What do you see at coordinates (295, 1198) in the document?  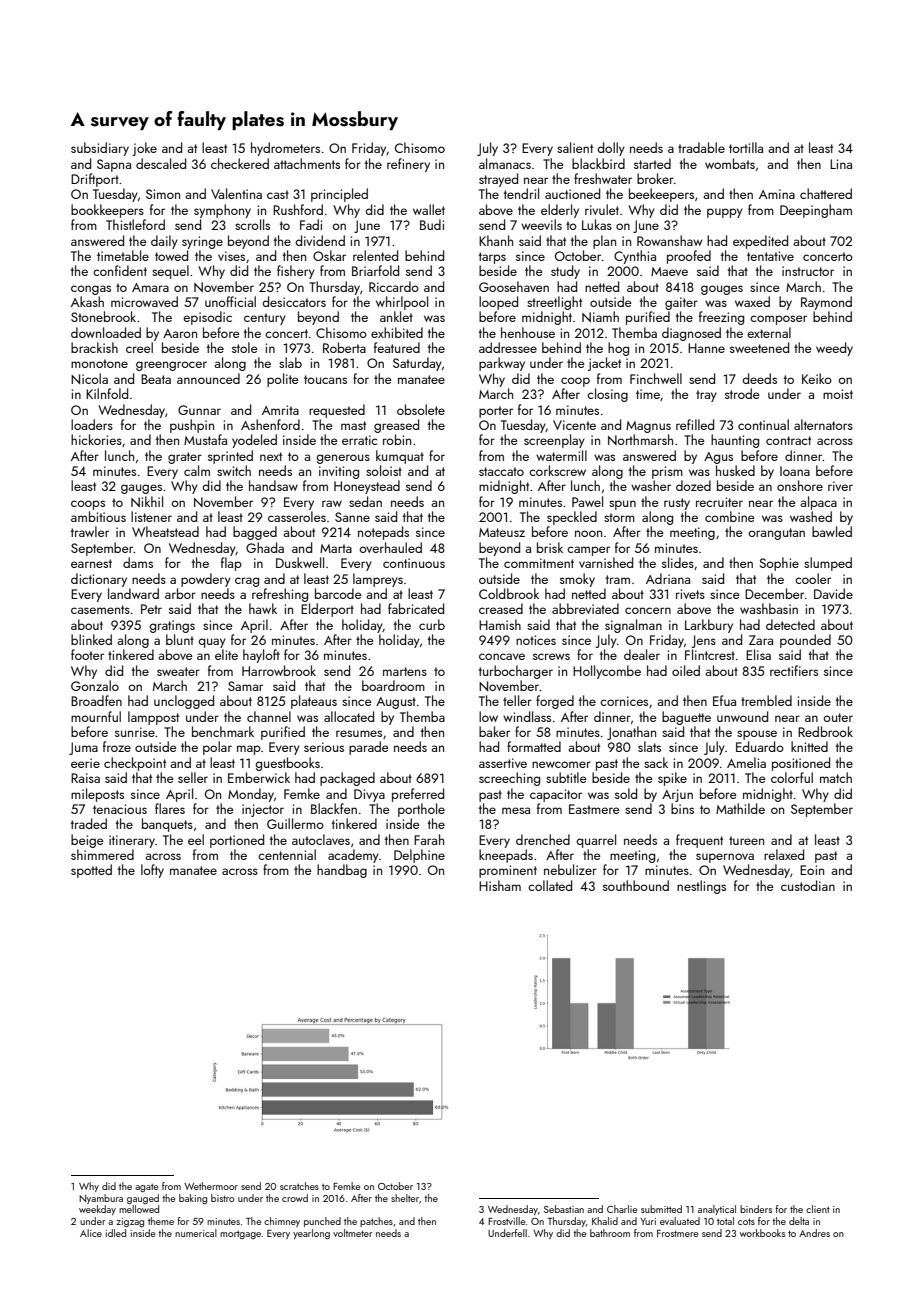 I see `crowd` at bounding box center [295, 1198].
